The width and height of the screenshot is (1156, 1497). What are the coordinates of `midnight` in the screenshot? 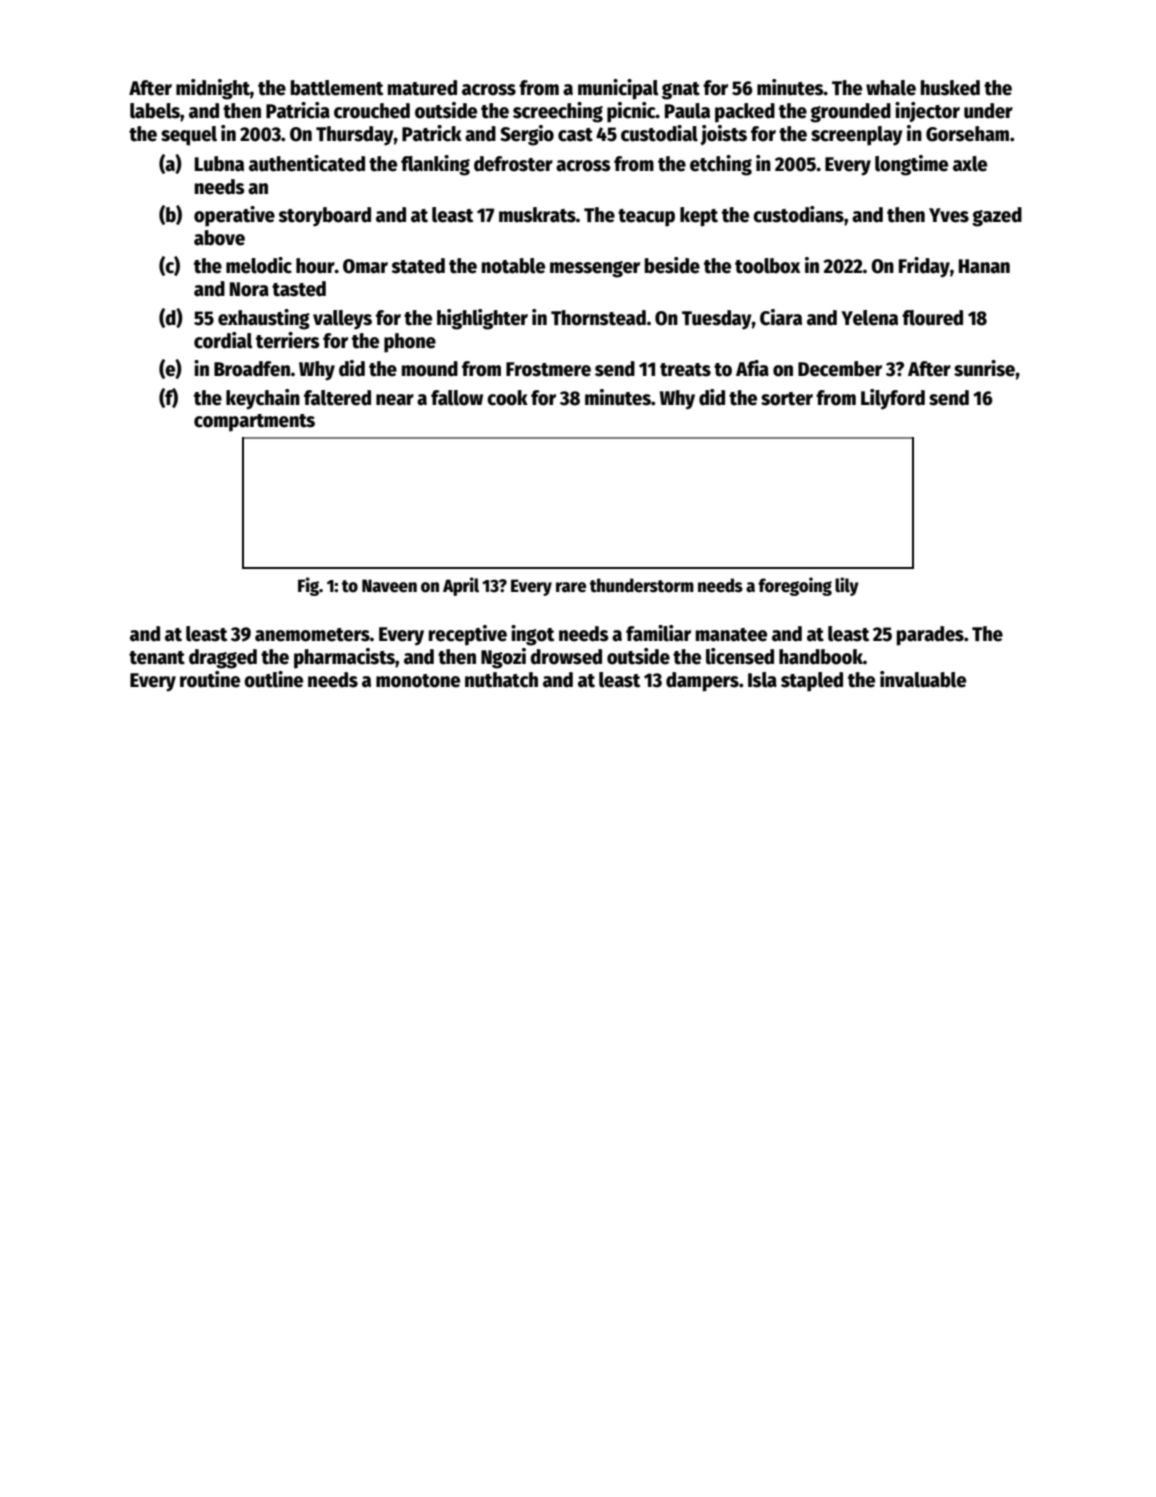 It's located at (213, 89).
